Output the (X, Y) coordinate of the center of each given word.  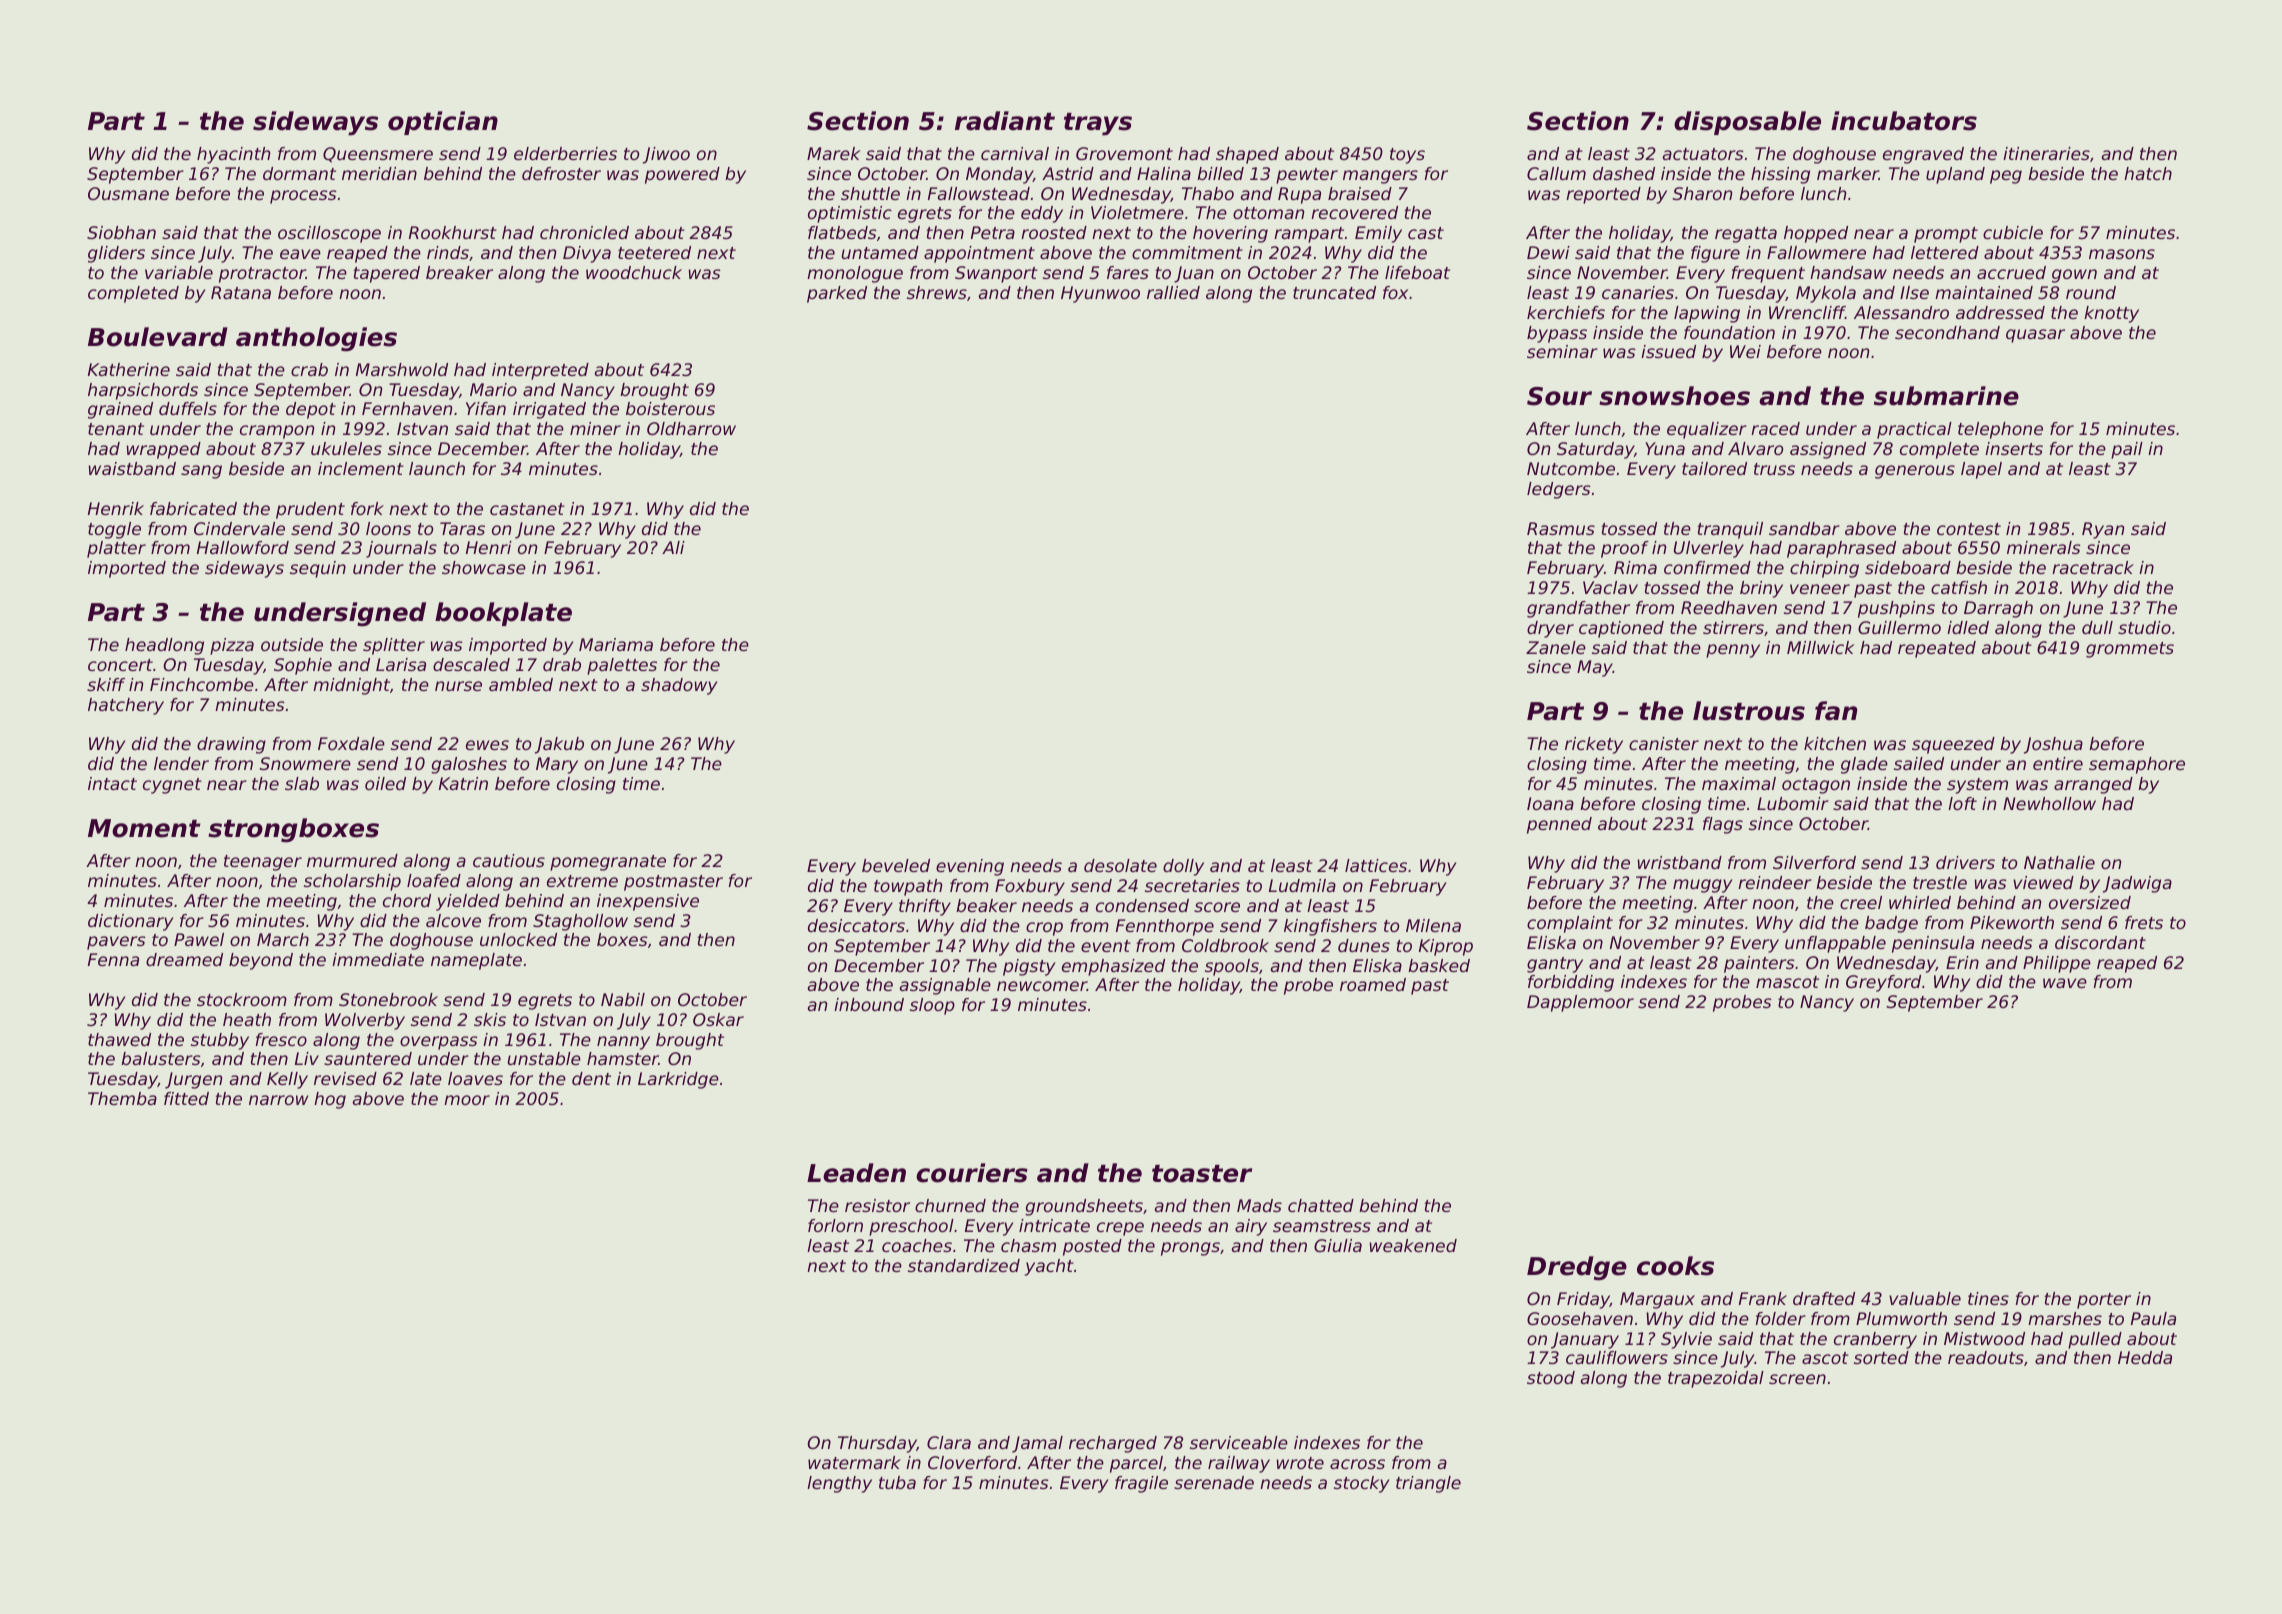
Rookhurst (453, 232)
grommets (2130, 650)
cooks (1675, 1266)
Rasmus (1561, 528)
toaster (1202, 1174)
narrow (278, 1100)
